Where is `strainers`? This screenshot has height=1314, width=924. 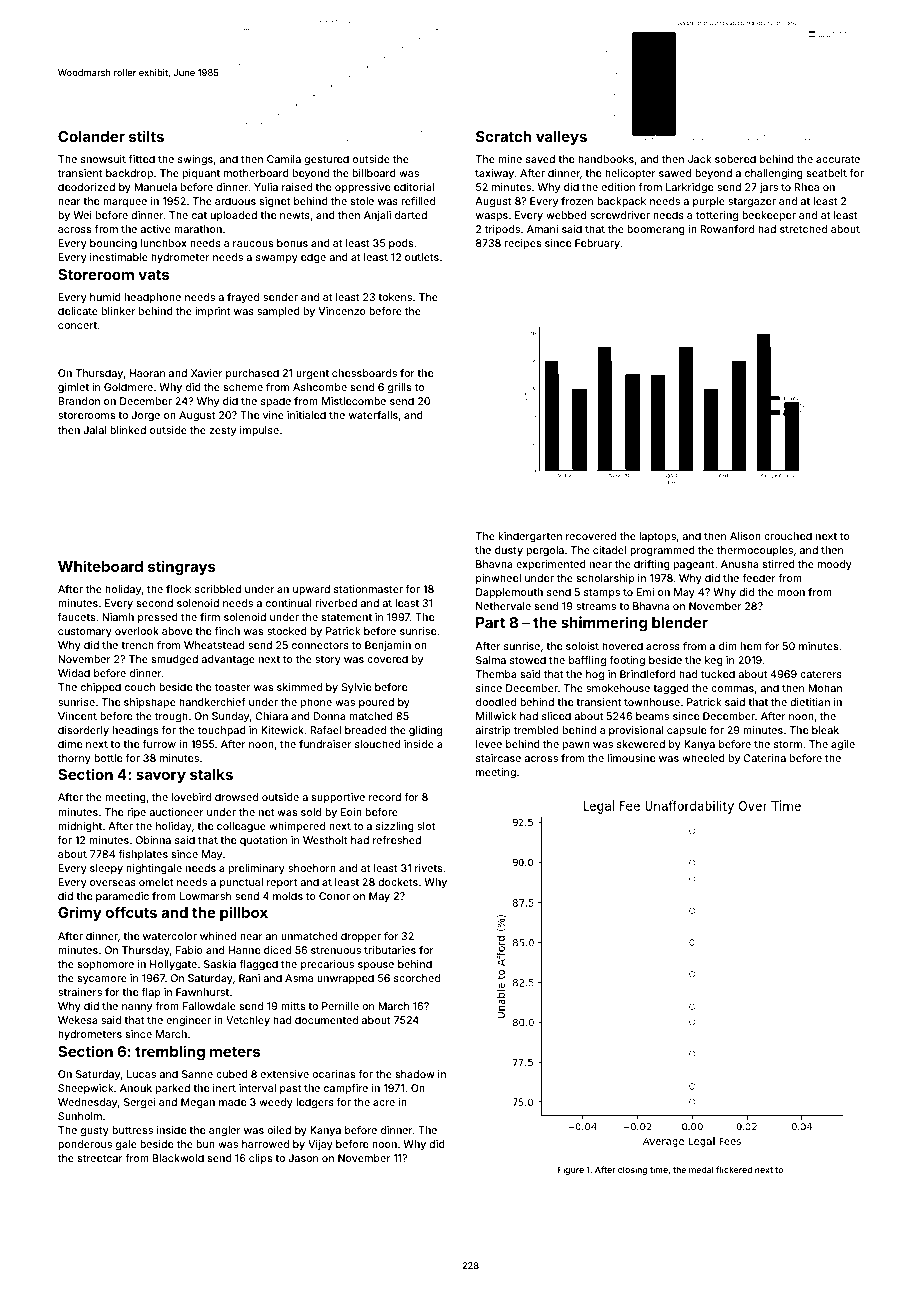 strainers is located at coordinates (80, 992).
